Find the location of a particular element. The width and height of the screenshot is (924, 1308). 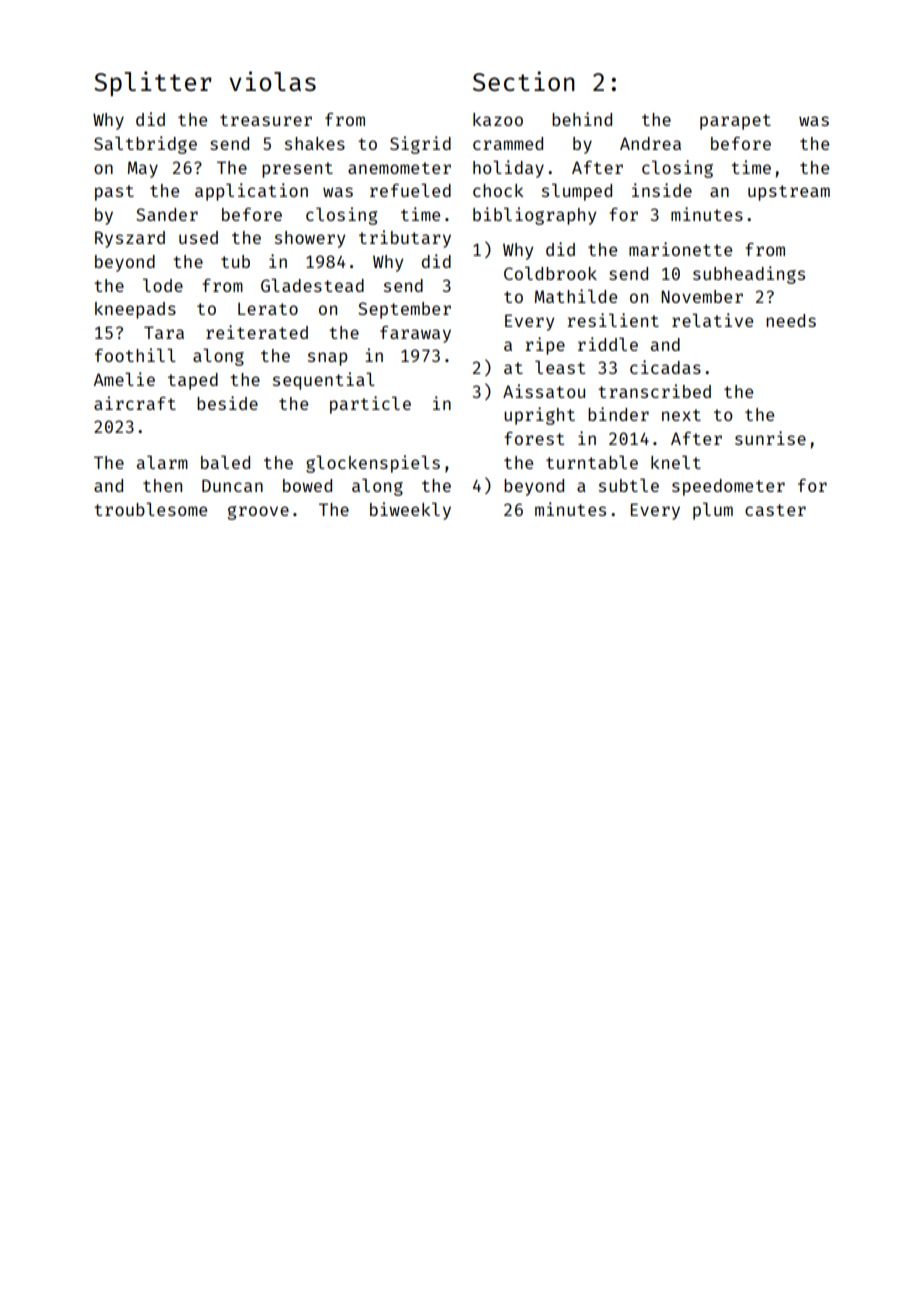

troublesome is located at coordinates (150, 509).
